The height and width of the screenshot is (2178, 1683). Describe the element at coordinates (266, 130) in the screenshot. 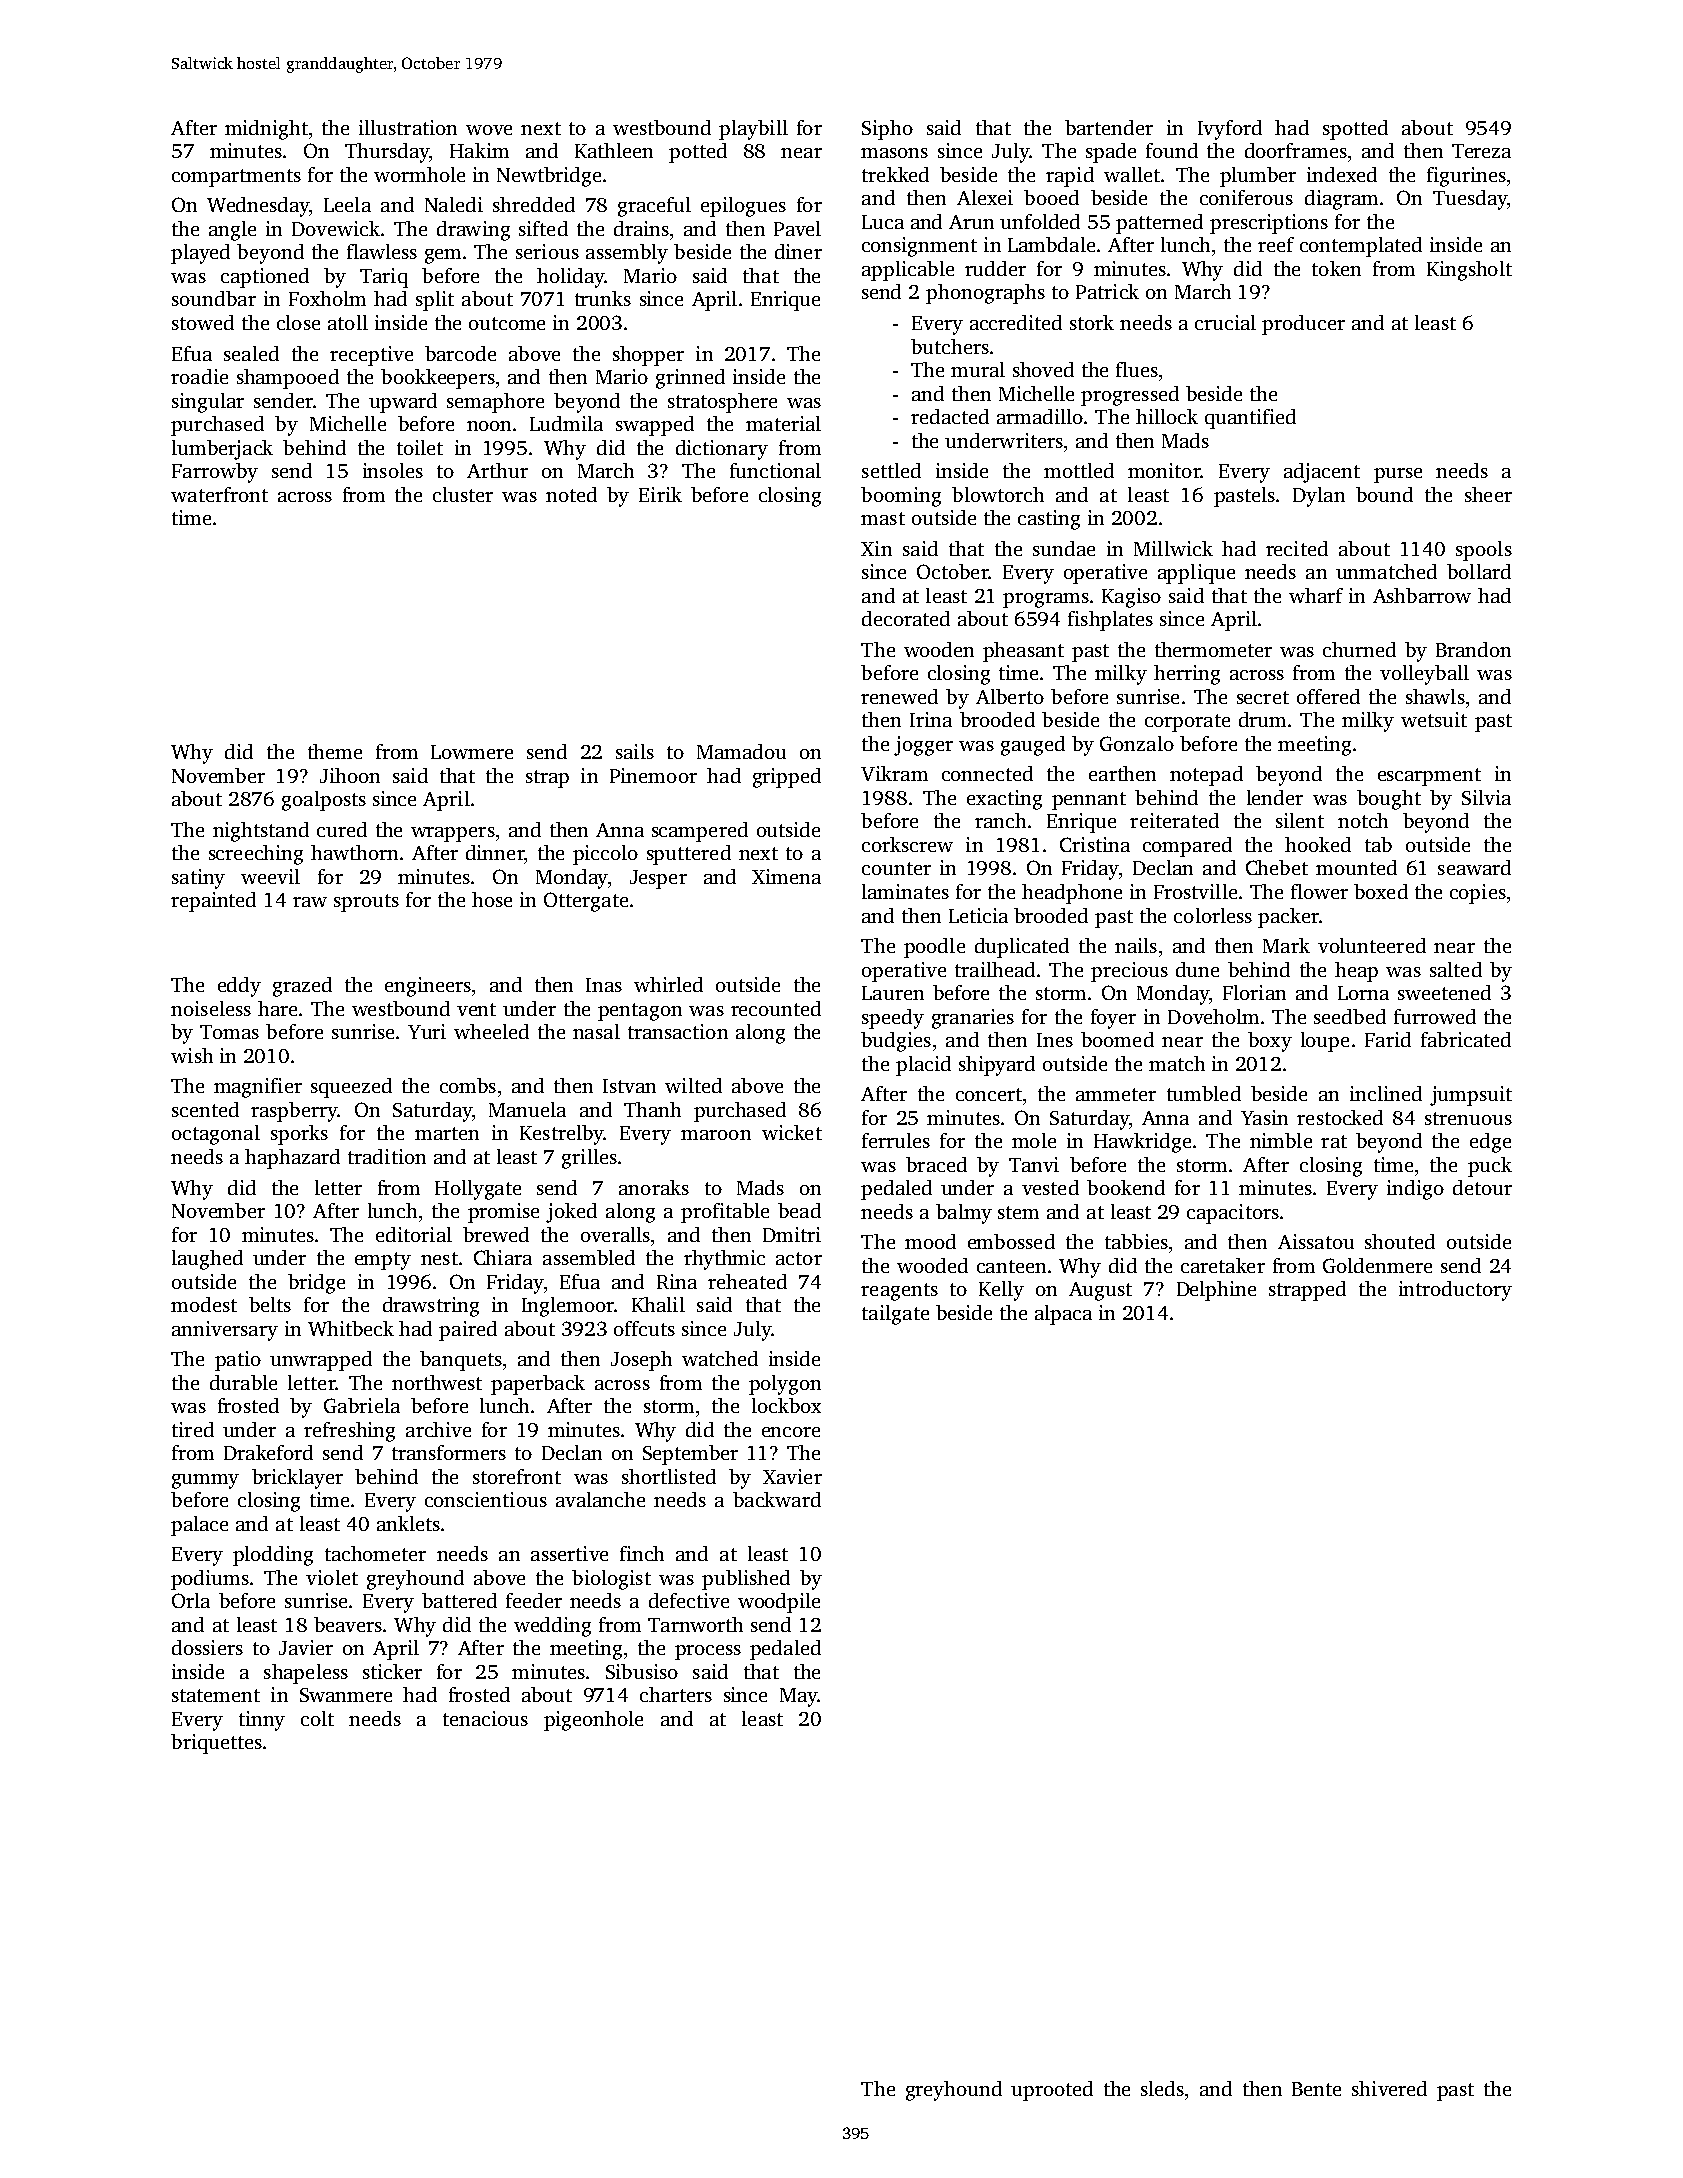

I see `midnight` at that location.
